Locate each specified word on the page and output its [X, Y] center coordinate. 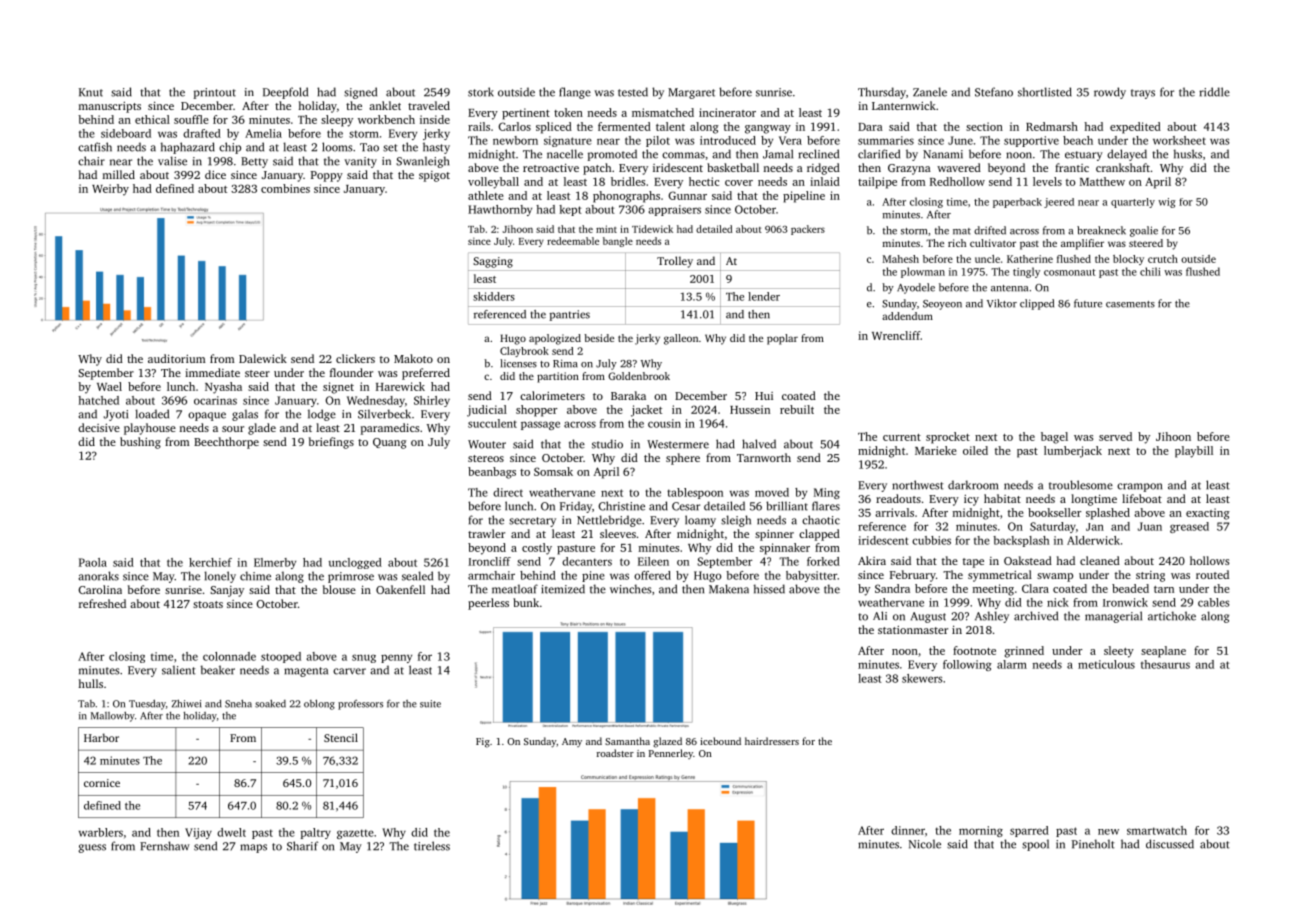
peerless [488, 604]
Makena [729, 589]
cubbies [931, 540]
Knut [91, 92]
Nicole [925, 844]
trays [1143, 94]
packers [808, 230]
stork [481, 92]
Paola [93, 562]
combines [285, 188]
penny [396, 658]
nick [1058, 602]
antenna [1009, 288]
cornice [102, 783]
